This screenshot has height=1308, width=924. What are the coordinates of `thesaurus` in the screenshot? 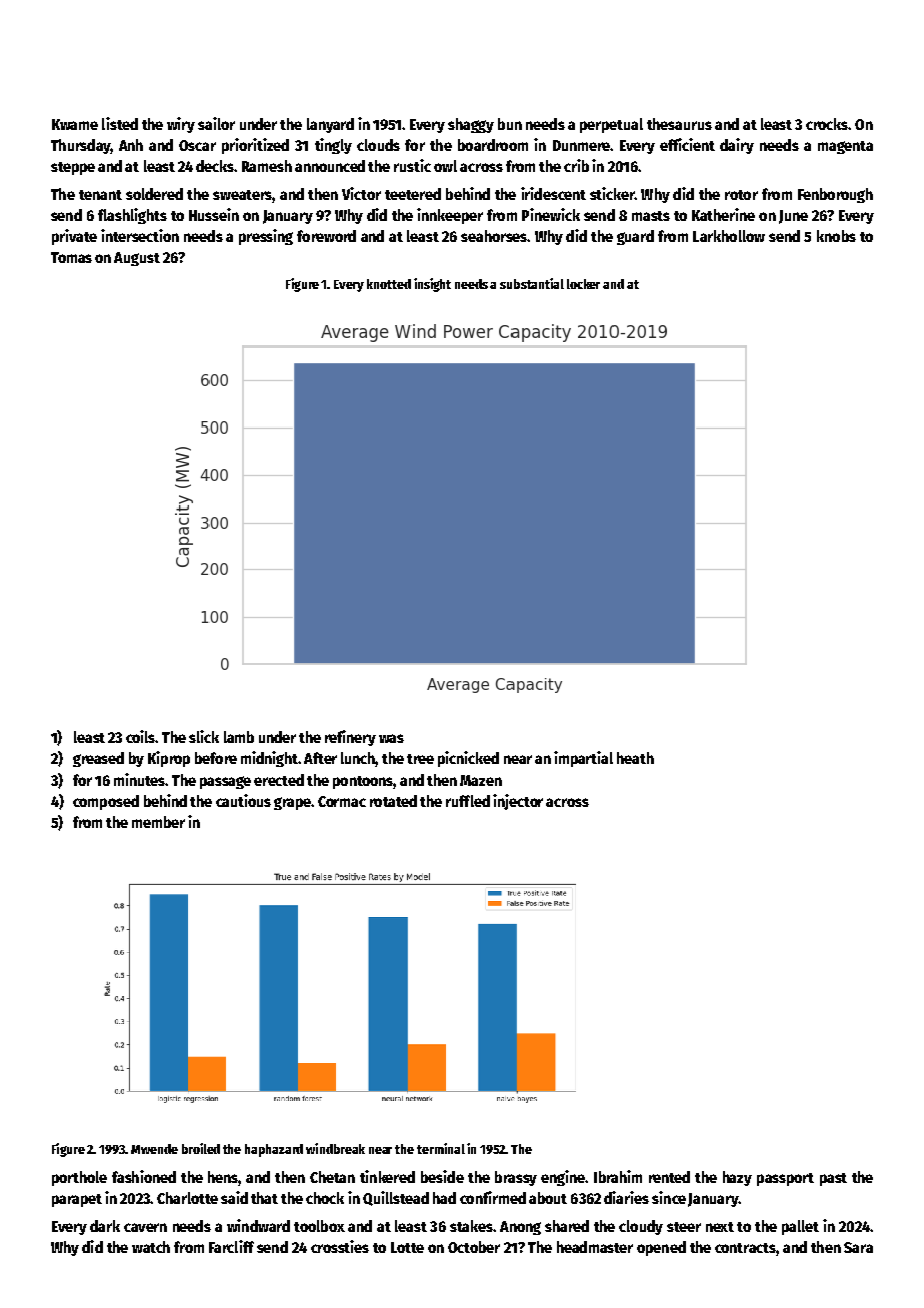 It's located at (679, 124).
